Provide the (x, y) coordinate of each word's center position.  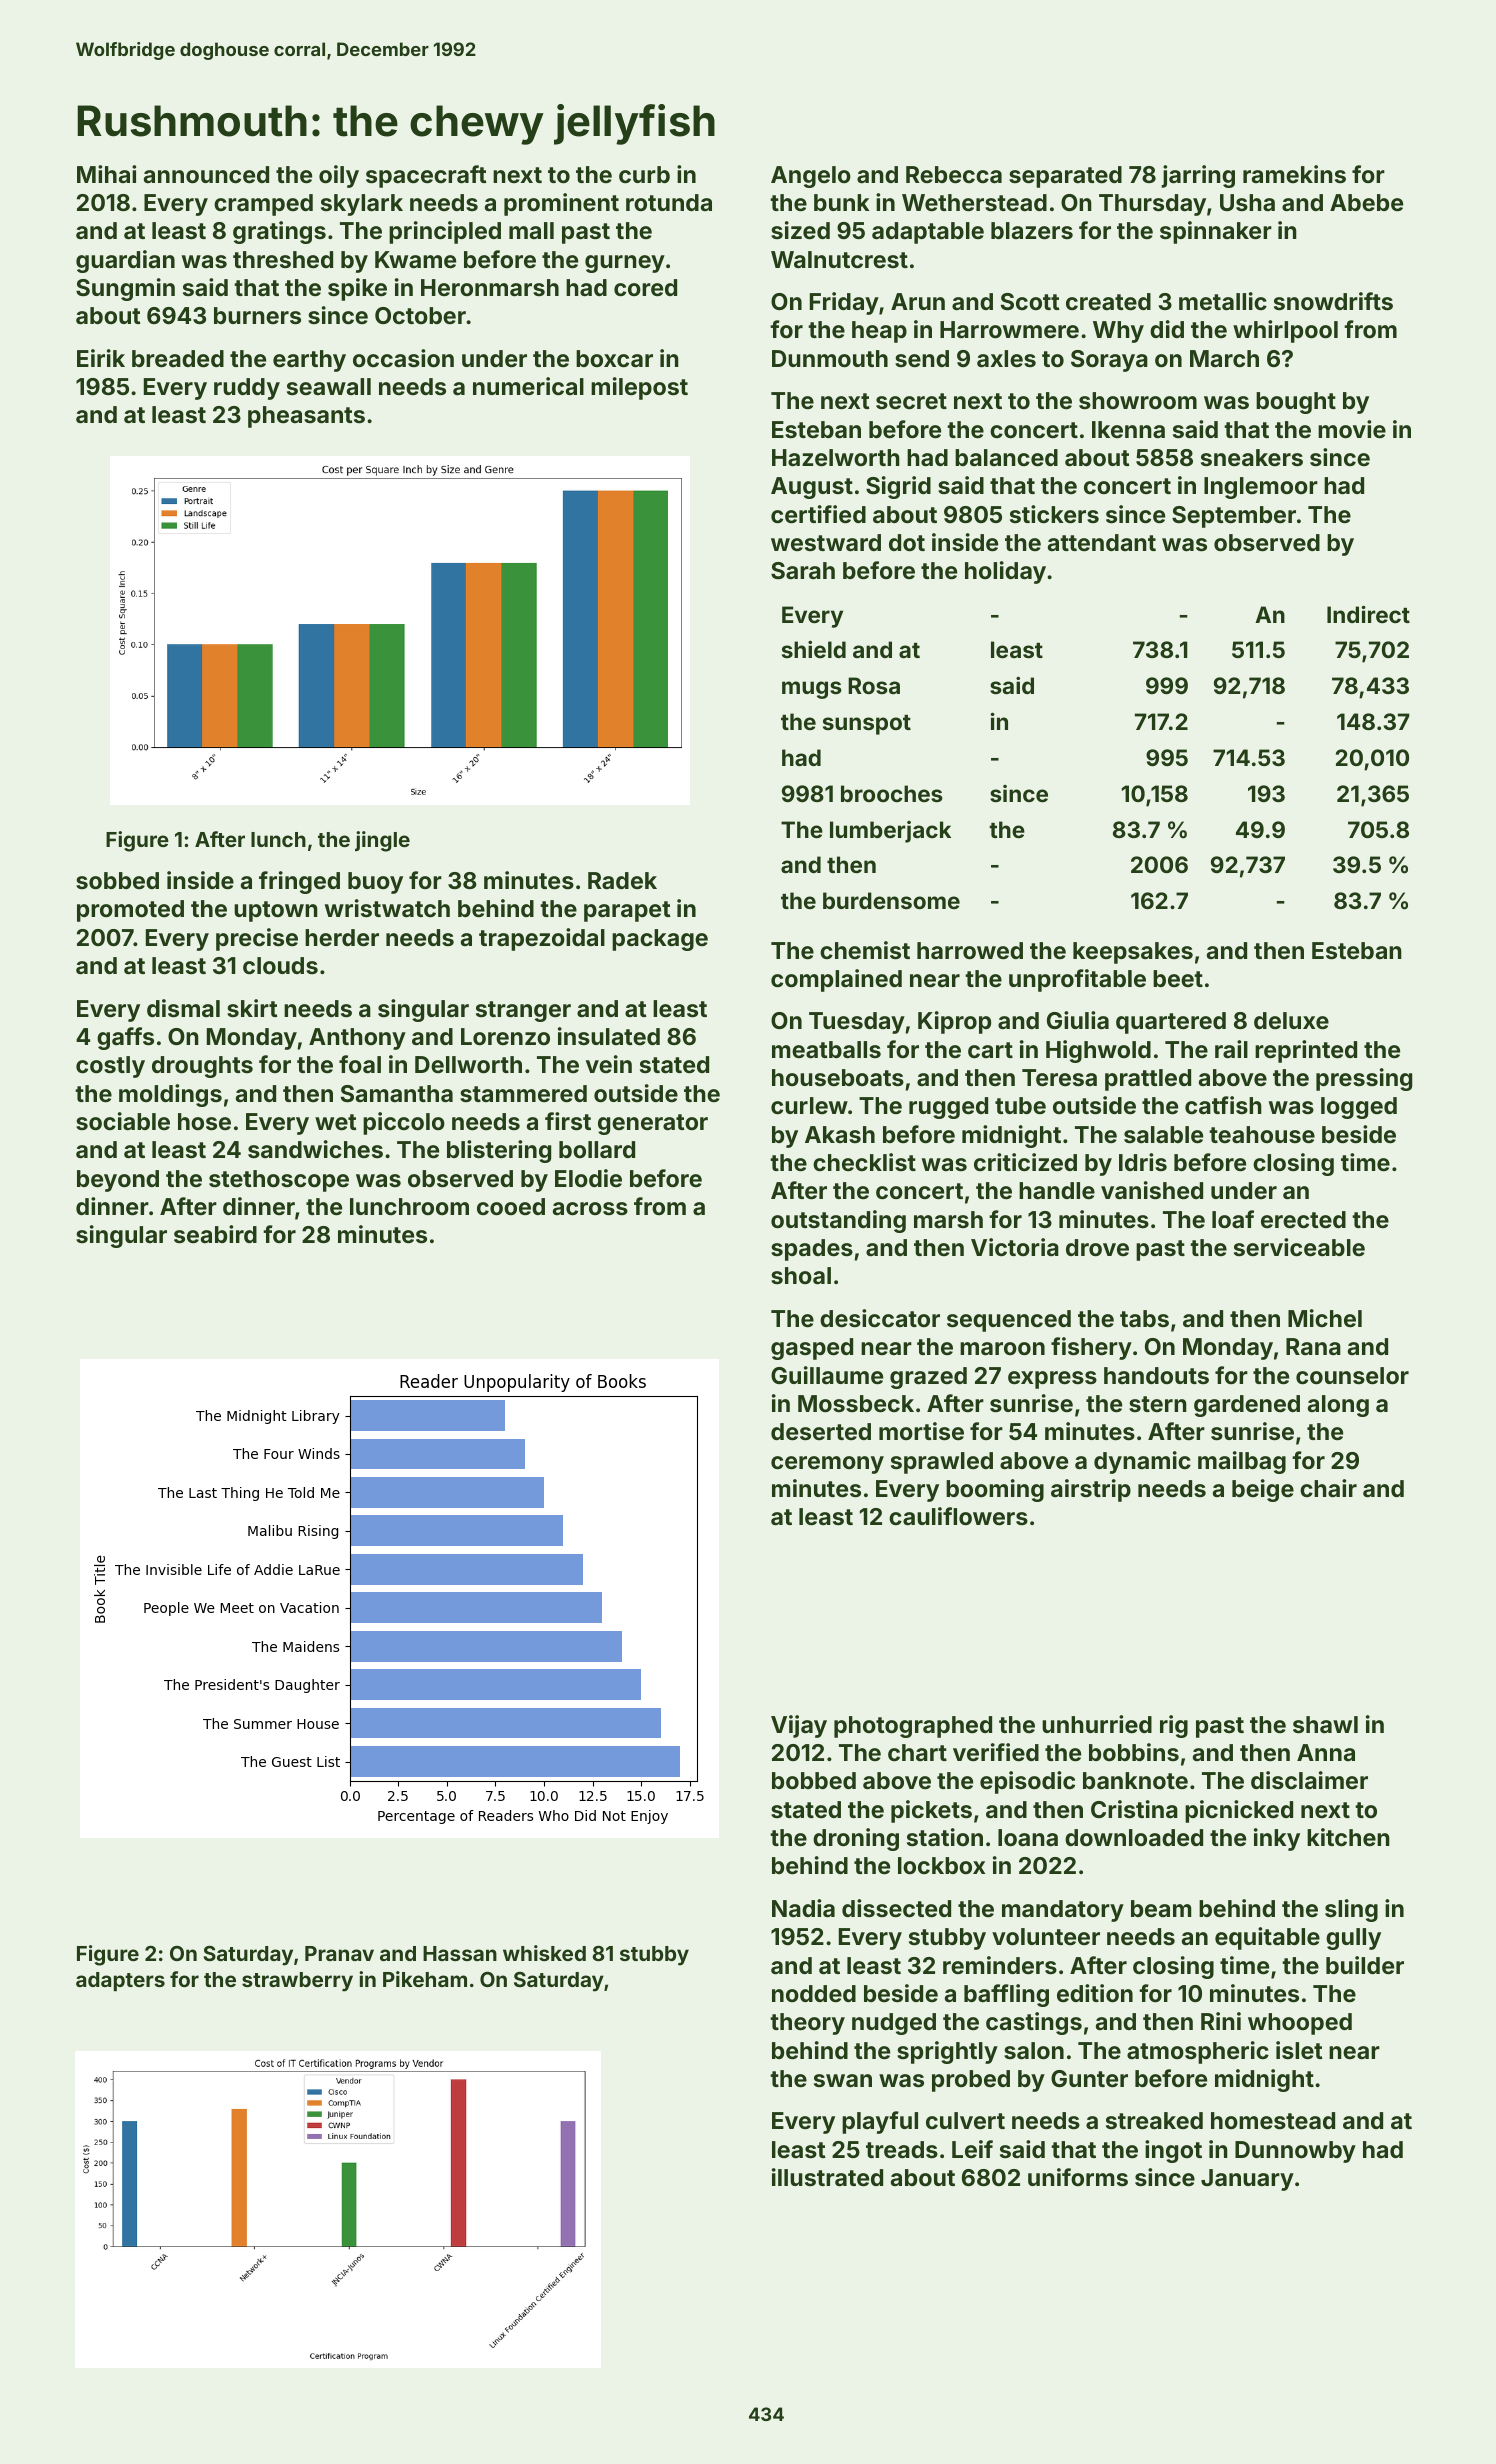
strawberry (297, 1982)
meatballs (826, 1049)
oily (339, 176)
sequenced (1009, 1321)
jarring (1198, 176)
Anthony (357, 1039)
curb (644, 174)
